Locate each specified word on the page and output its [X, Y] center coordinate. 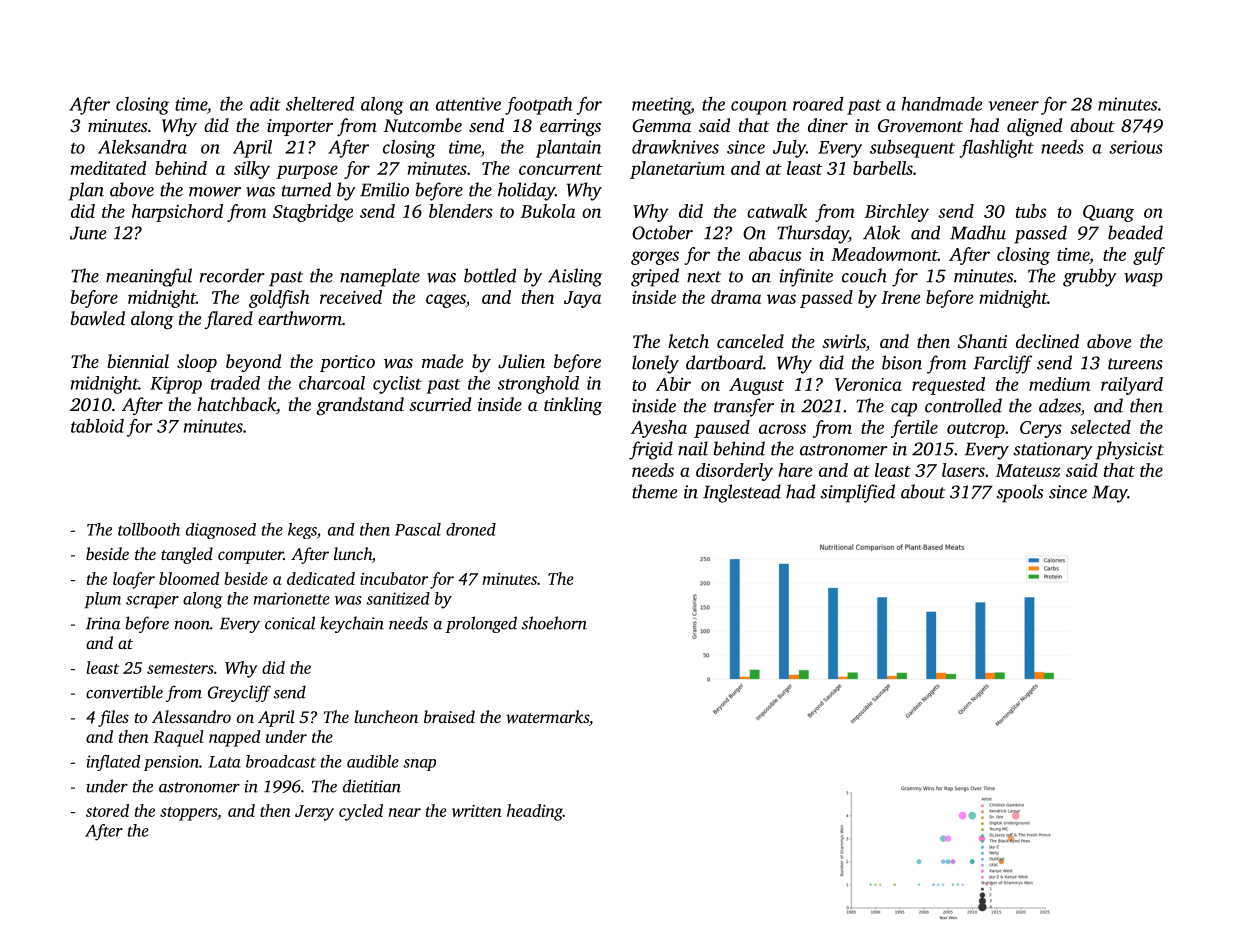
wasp [1143, 280]
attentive [468, 104]
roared [818, 104]
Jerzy [314, 813]
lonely [655, 364]
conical [290, 623]
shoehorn [554, 623]
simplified [857, 493]
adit [265, 104]
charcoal [332, 383]
